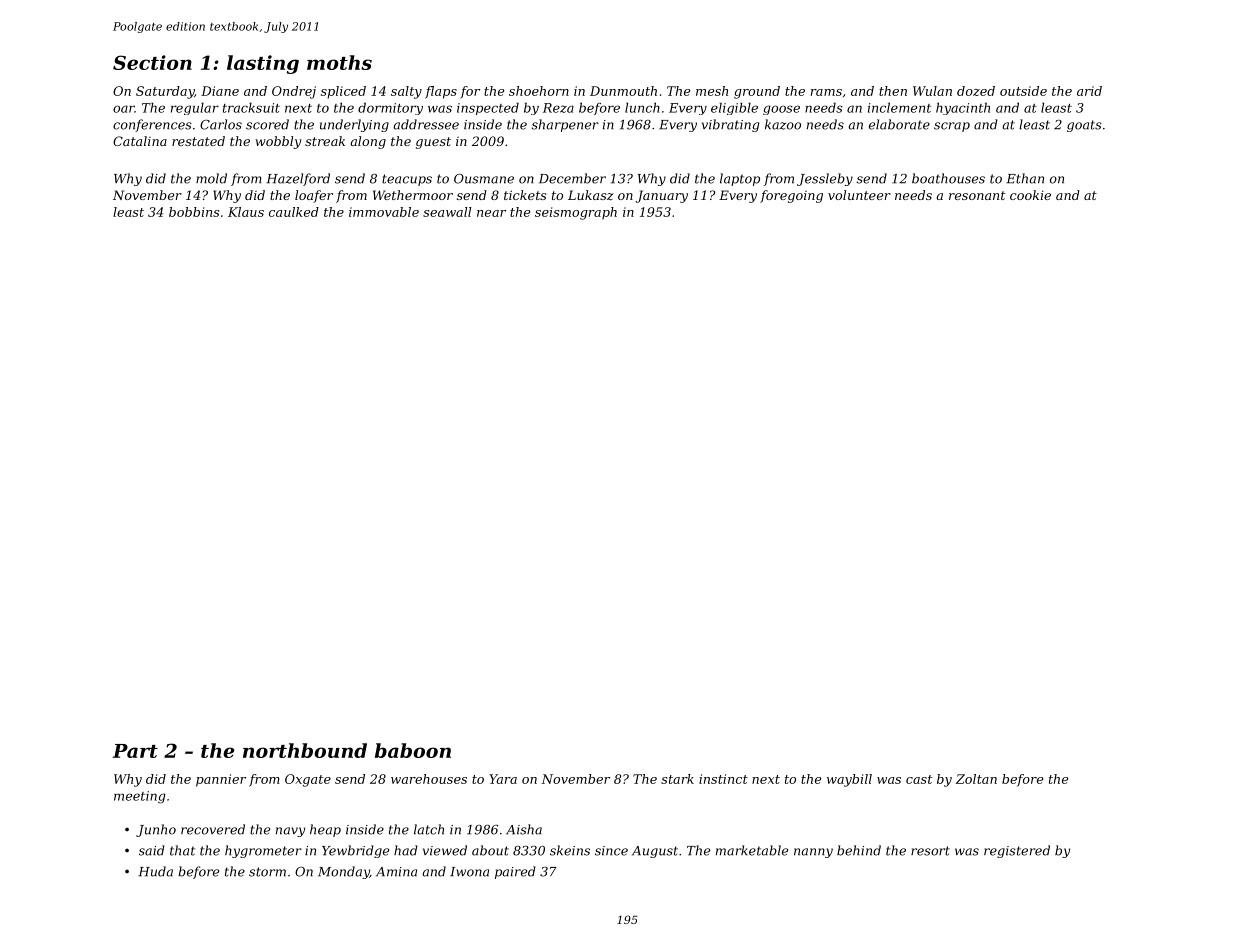 This screenshot has width=1233, height=952. Describe the element at coordinates (140, 797) in the screenshot. I see `meeting` at that location.
